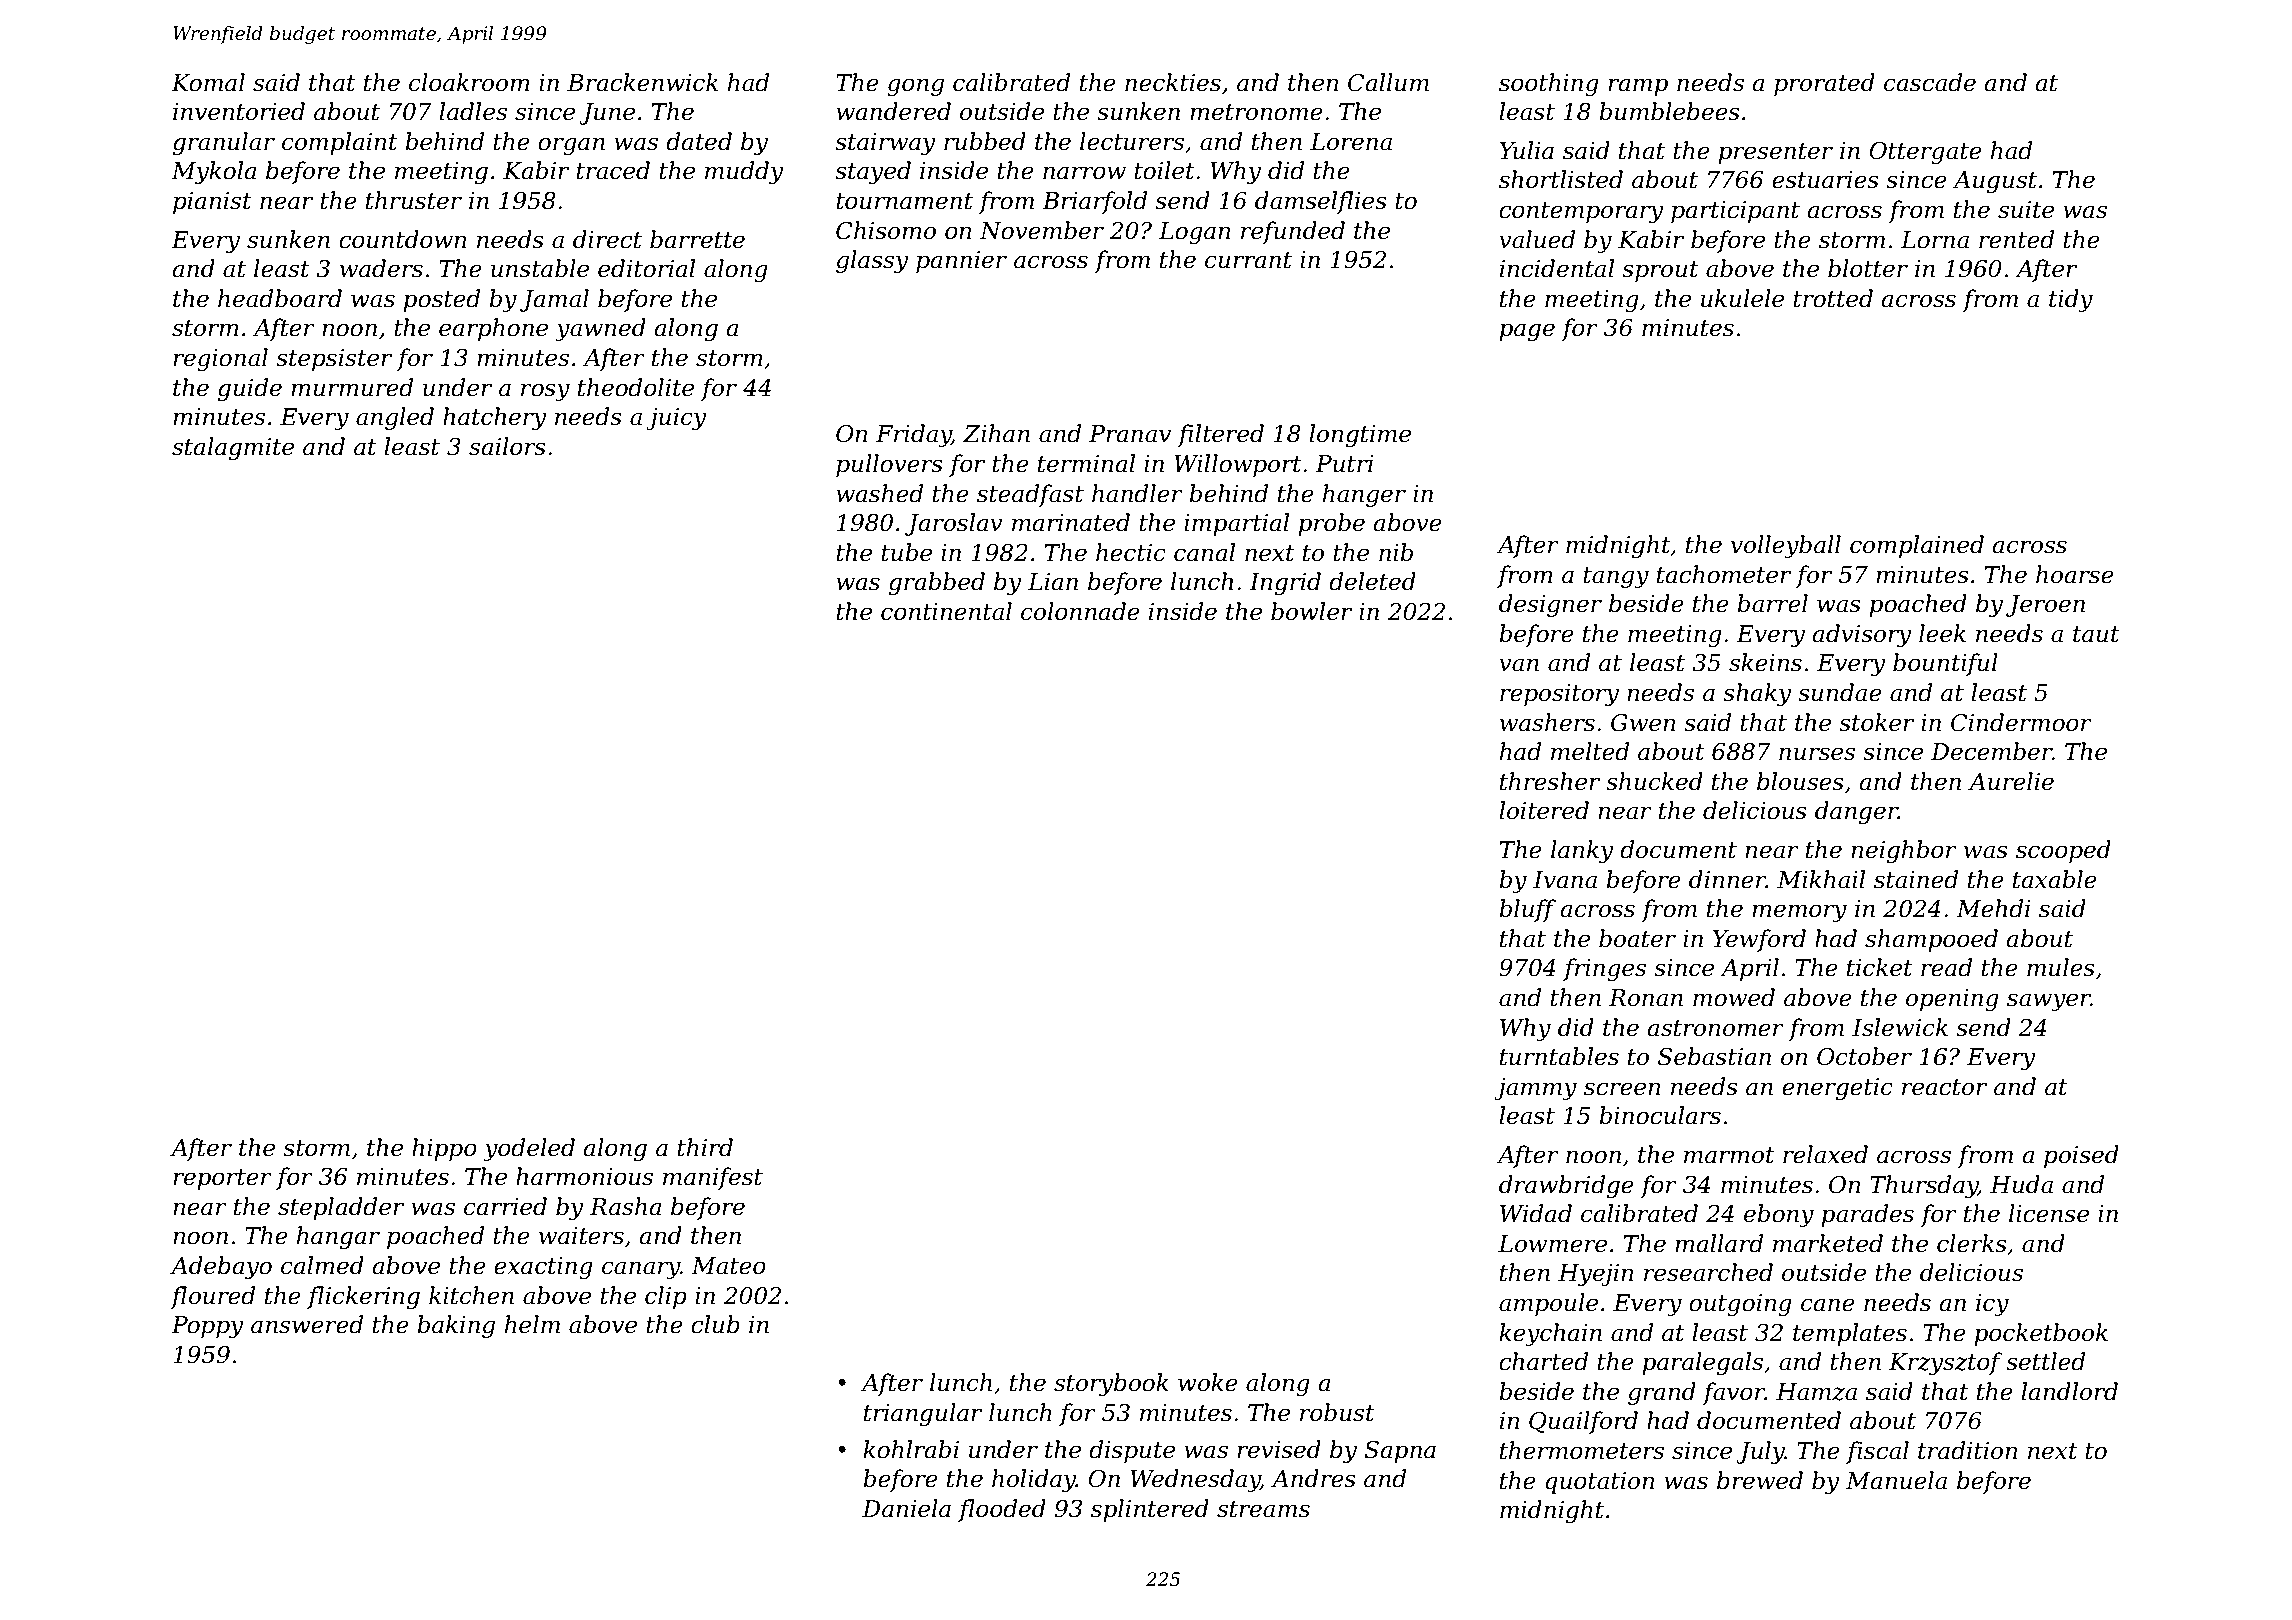 Image resolution: width=2292 pixels, height=1620 pixels. Describe the element at coordinates (208, 82) in the page. I see `Komal` at that location.
